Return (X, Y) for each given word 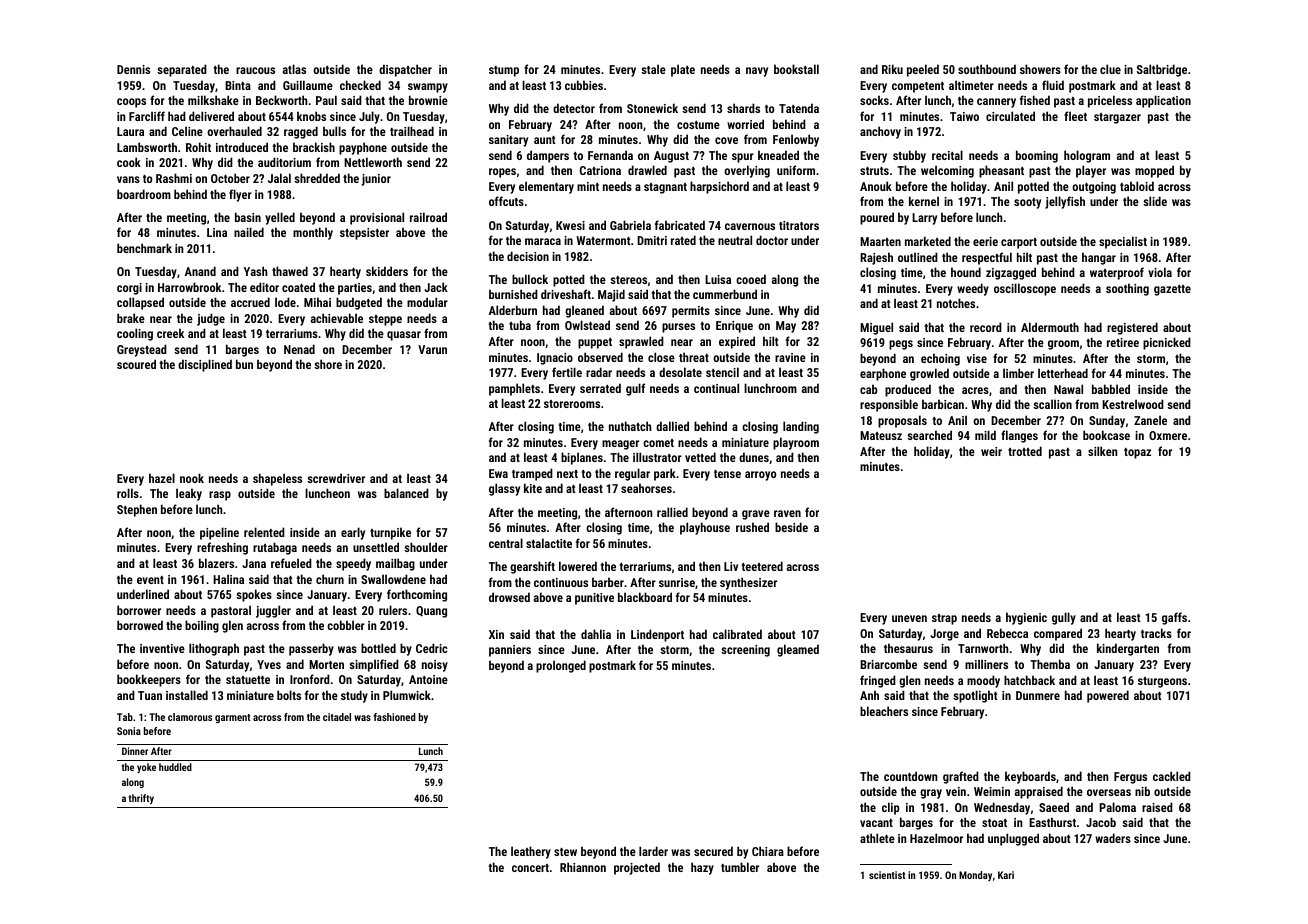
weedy (973, 289)
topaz (1137, 453)
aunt (545, 140)
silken (1103, 451)
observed (600, 357)
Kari (1006, 875)
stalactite (549, 543)
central (506, 543)
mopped (1154, 171)
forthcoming (417, 595)
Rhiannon (583, 867)
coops (131, 103)
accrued (250, 302)
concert (530, 868)
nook (192, 478)
